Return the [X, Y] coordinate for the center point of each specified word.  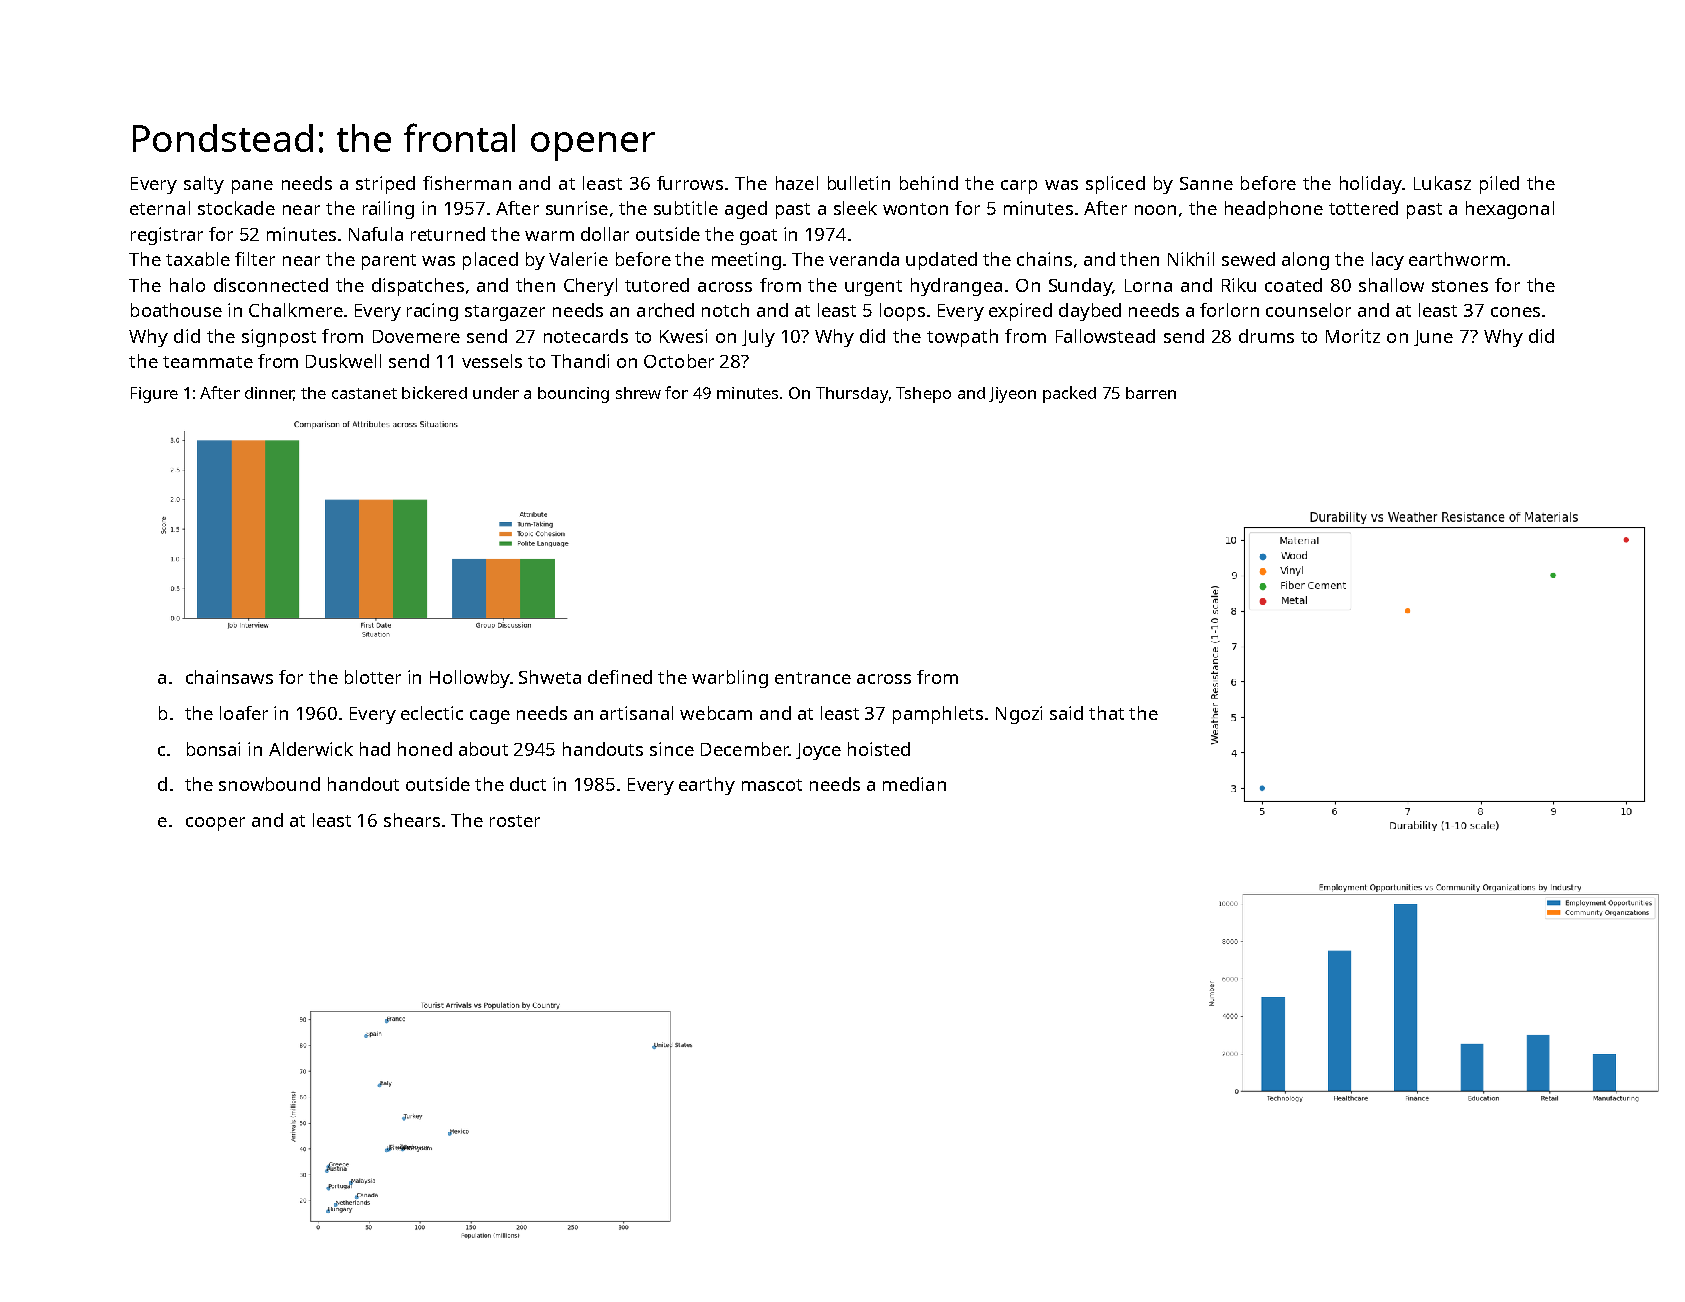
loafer [244, 713]
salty [204, 185]
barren [1151, 393]
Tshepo [923, 395]
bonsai [213, 749]
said [1066, 713]
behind [929, 183]
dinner [269, 394]
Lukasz [1442, 183]
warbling [730, 679]
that [1106, 713]
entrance [813, 678]
